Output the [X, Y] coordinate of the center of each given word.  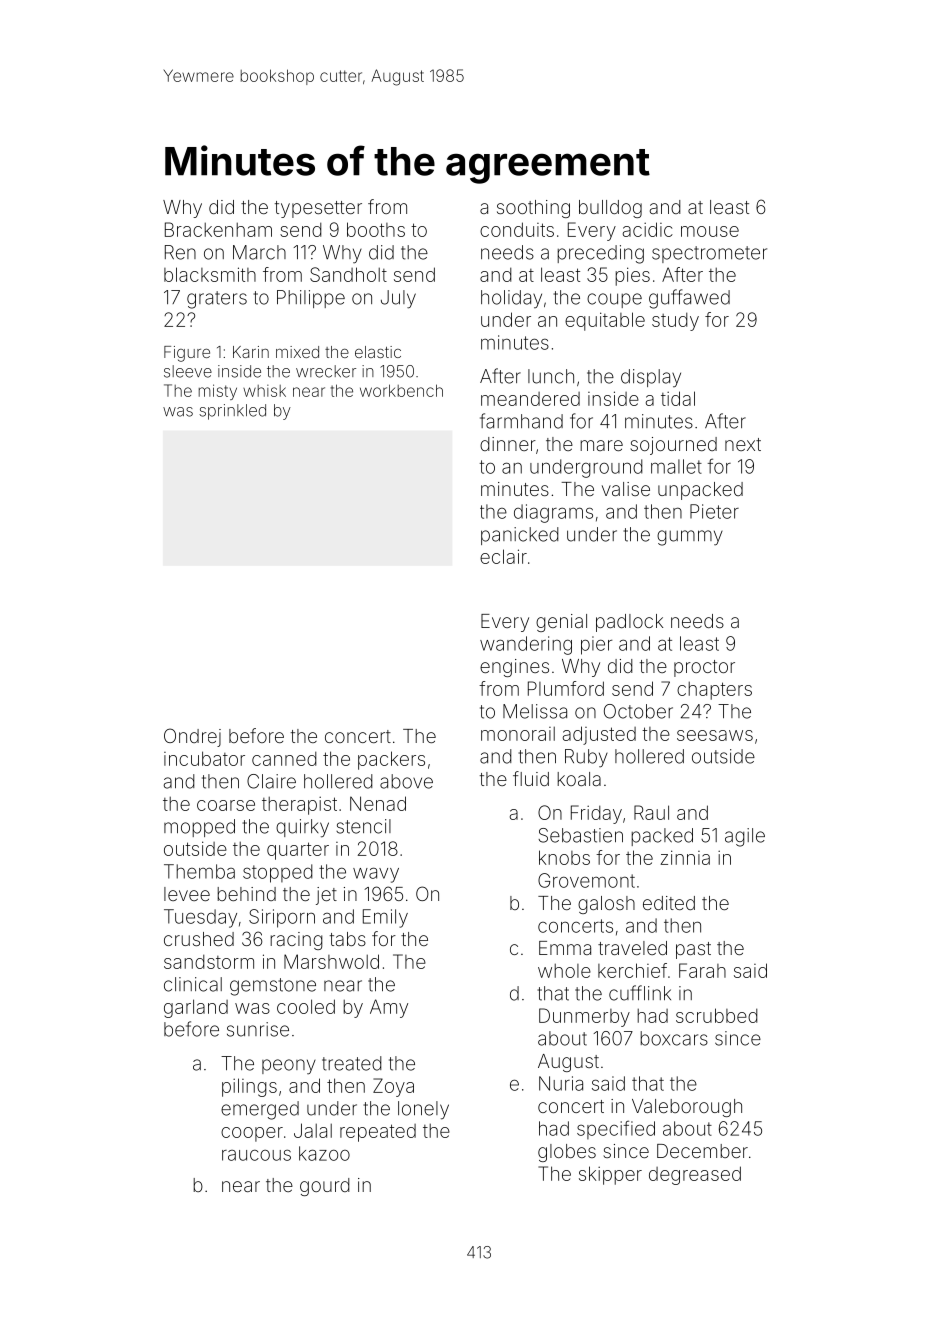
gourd [325, 1187]
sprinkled [232, 412]
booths [376, 229]
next [743, 444]
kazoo [324, 1153]
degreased [695, 1175]
